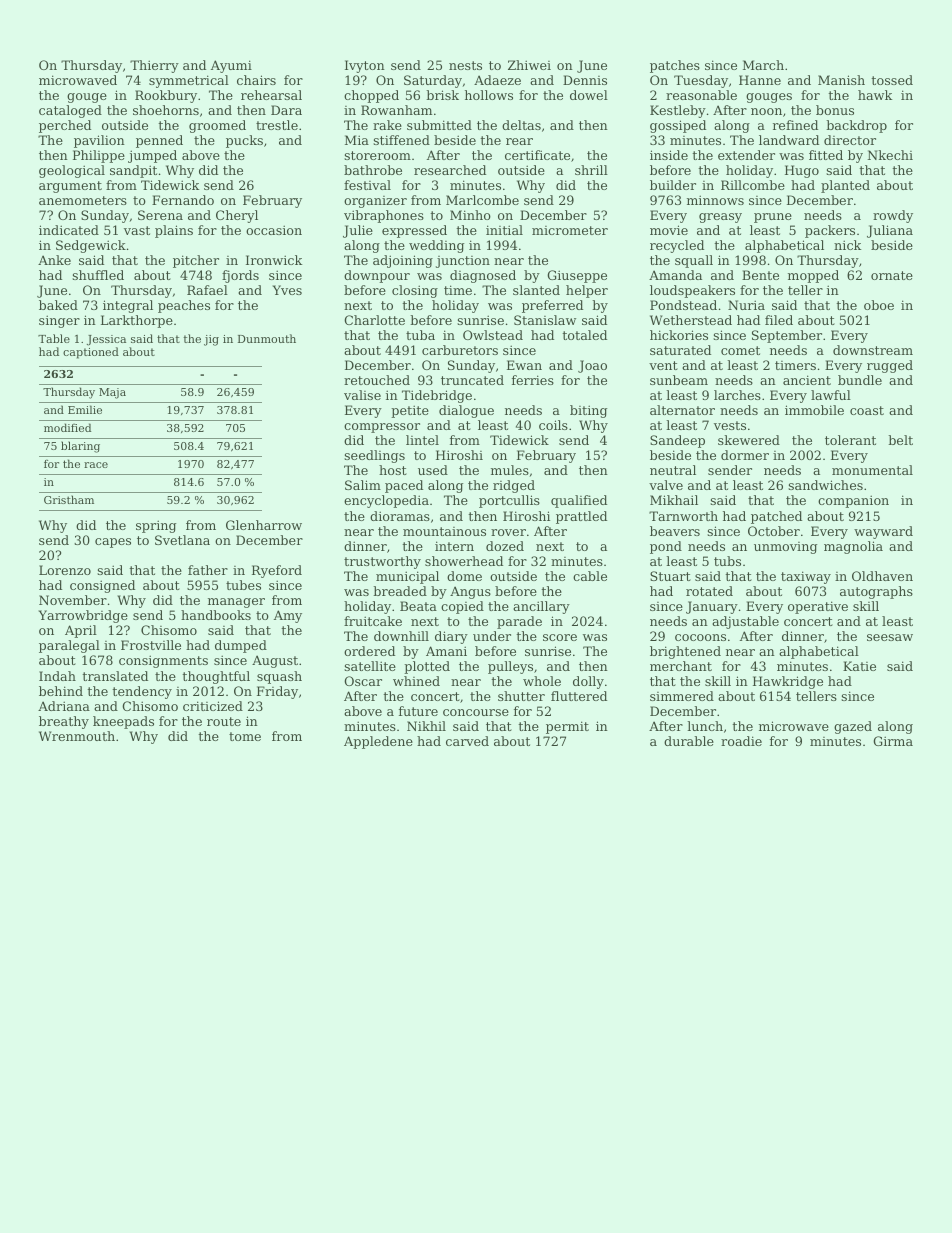 This page has width=952, height=1233. What do you see at coordinates (504, 230) in the page?
I see `initial` at bounding box center [504, 230].
